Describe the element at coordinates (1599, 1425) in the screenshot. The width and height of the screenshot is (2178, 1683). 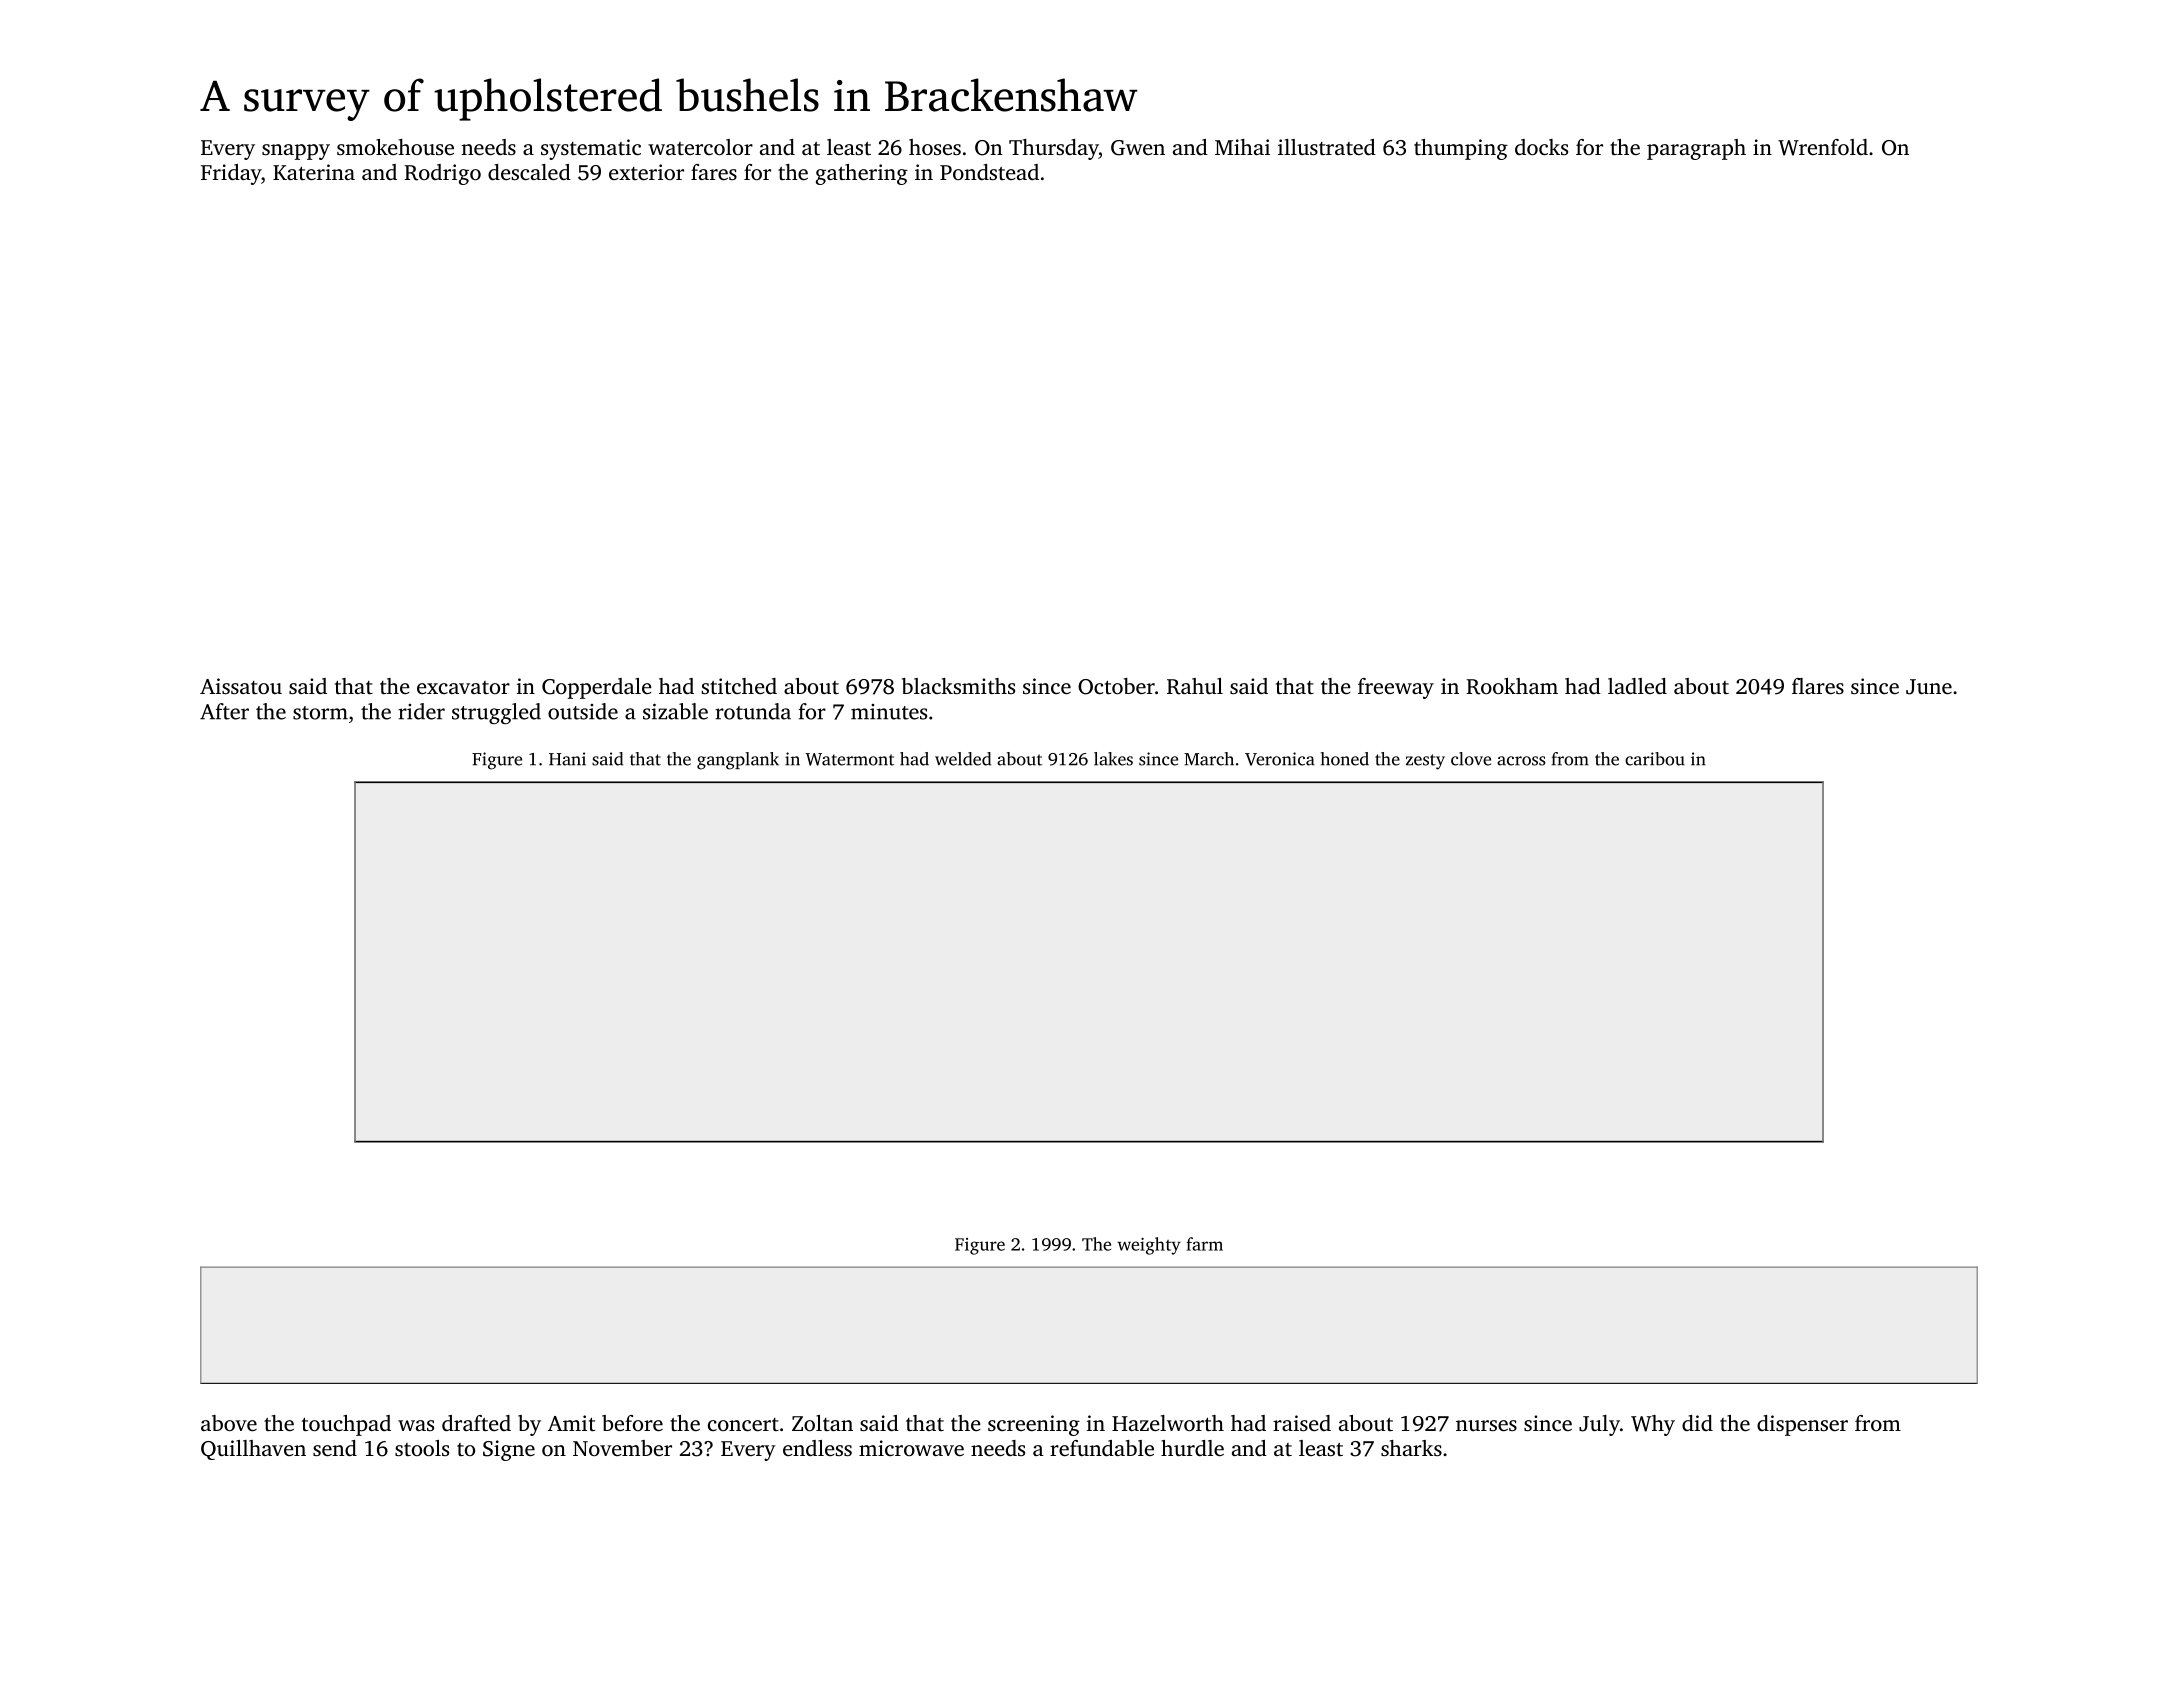
I see `July` at that location.
